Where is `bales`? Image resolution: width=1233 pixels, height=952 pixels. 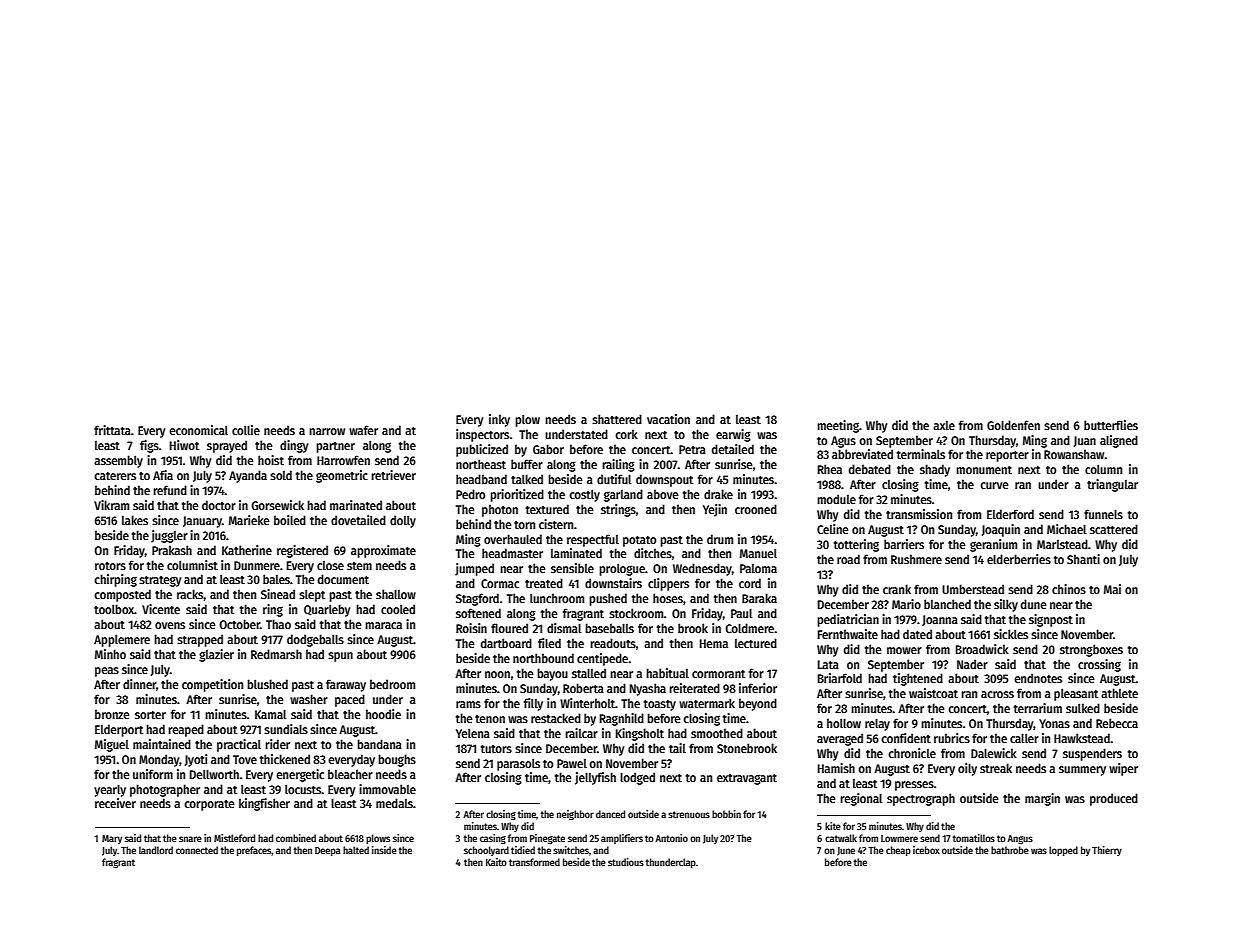 bales is located at coordinates (276, 579).
